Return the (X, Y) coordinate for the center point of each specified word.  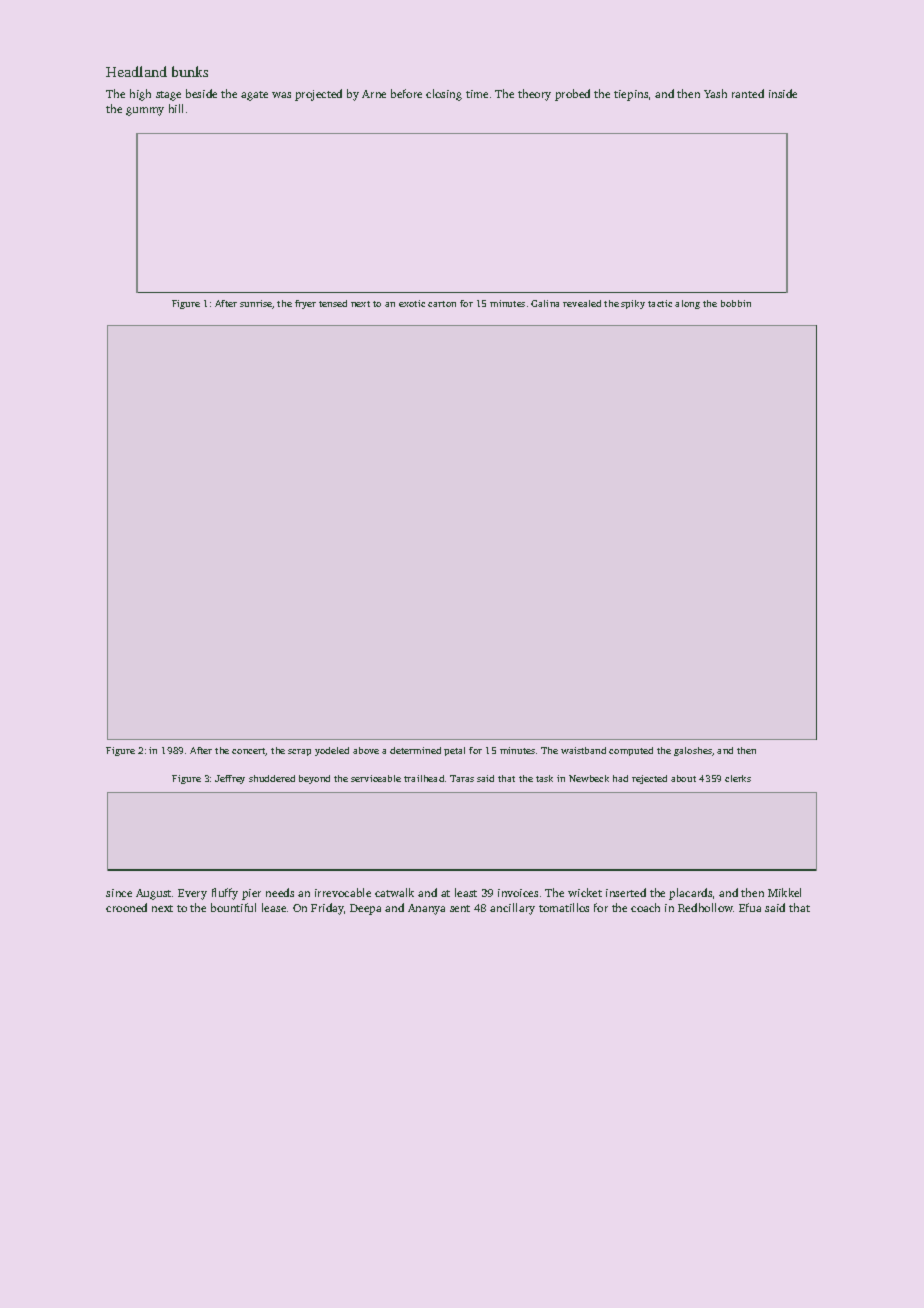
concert (249, 752)
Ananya (426, 909)
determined (415, 750)
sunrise (256, 303)
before (406, 93)
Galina (545, 303)
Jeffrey (230, 779)
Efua (750, 907)
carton (442, 304)
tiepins (631, 95)
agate (254, 96)
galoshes (693, 751)
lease (274, 907)
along (687, 304)
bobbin (736, 303)
